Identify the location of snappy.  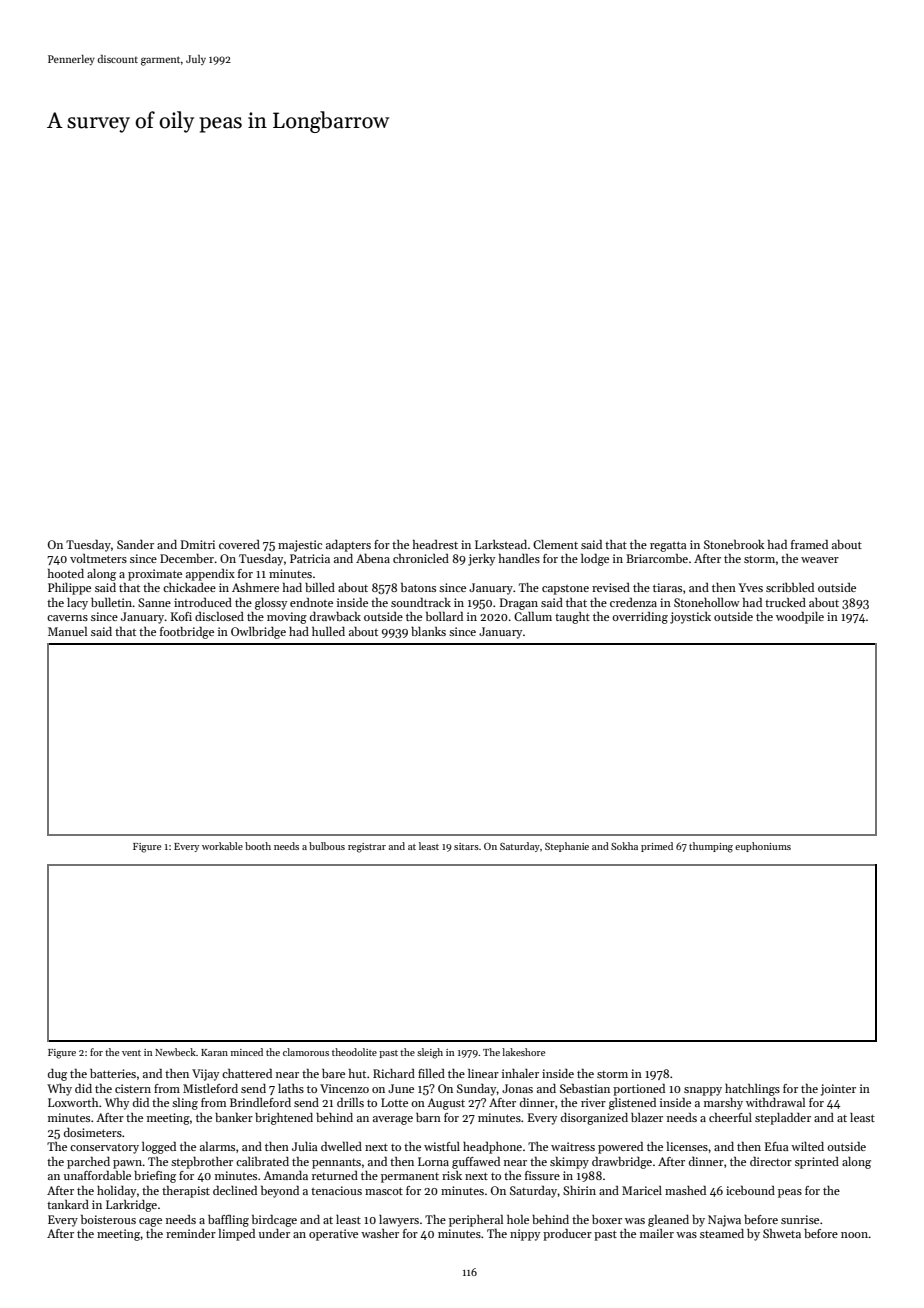
(703, 1091).
